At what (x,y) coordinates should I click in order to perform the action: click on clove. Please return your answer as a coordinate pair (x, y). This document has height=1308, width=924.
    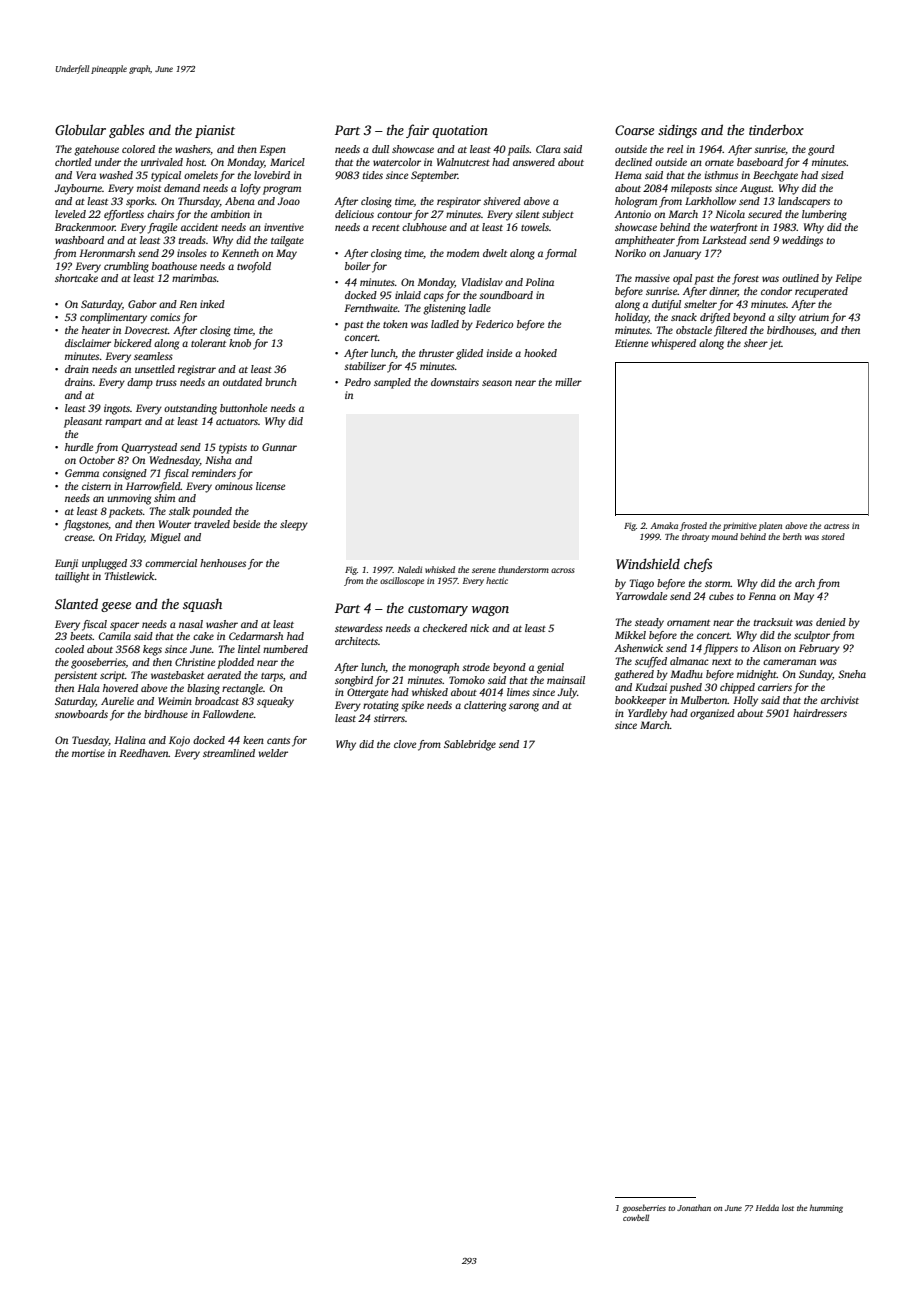
    Looking at the image, I should click on (405, 744).
